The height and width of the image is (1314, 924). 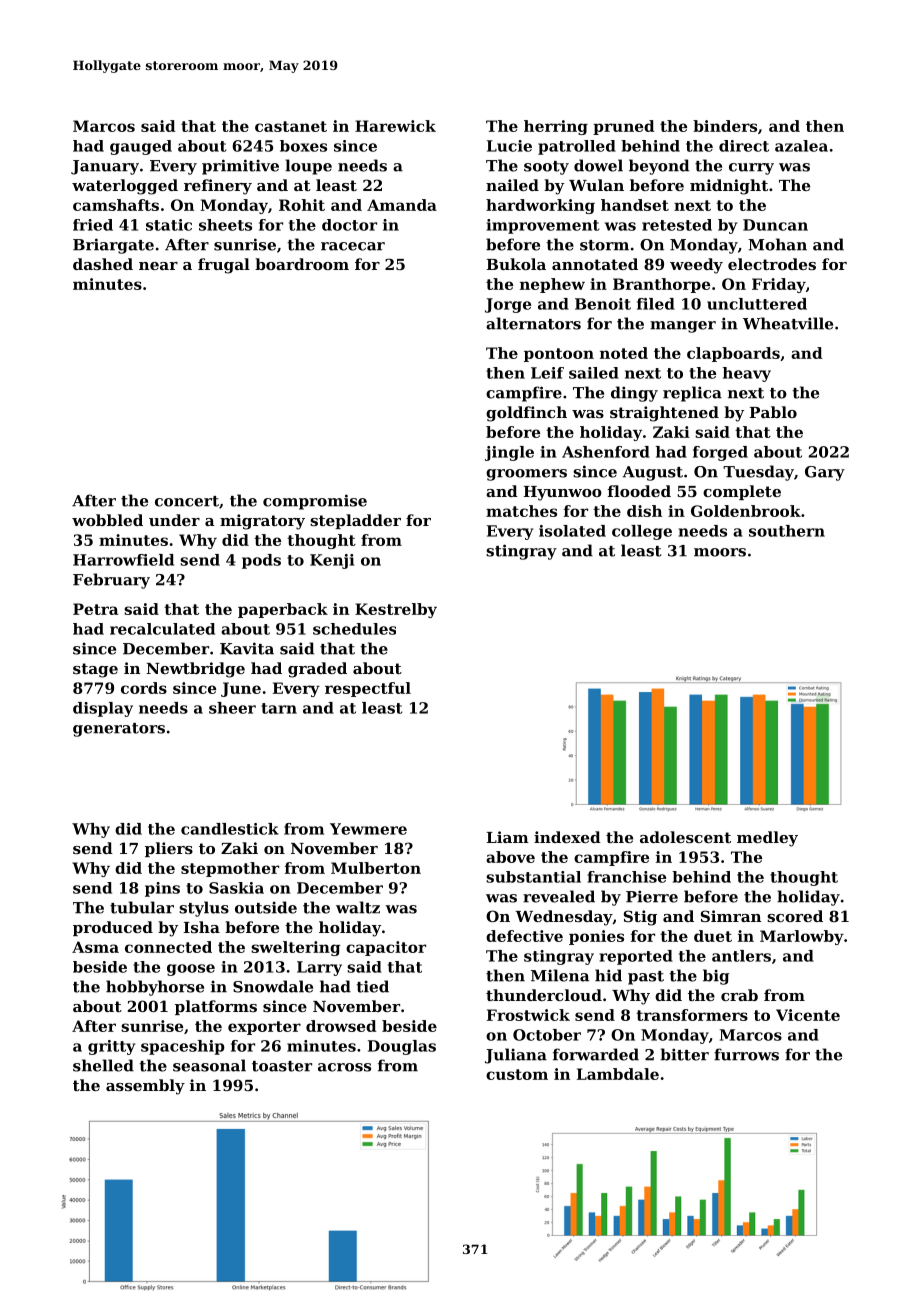 What do you see at coordinates (341, 1026) in the image?
I see `drowsed` at bounding box center [341, 1026].
